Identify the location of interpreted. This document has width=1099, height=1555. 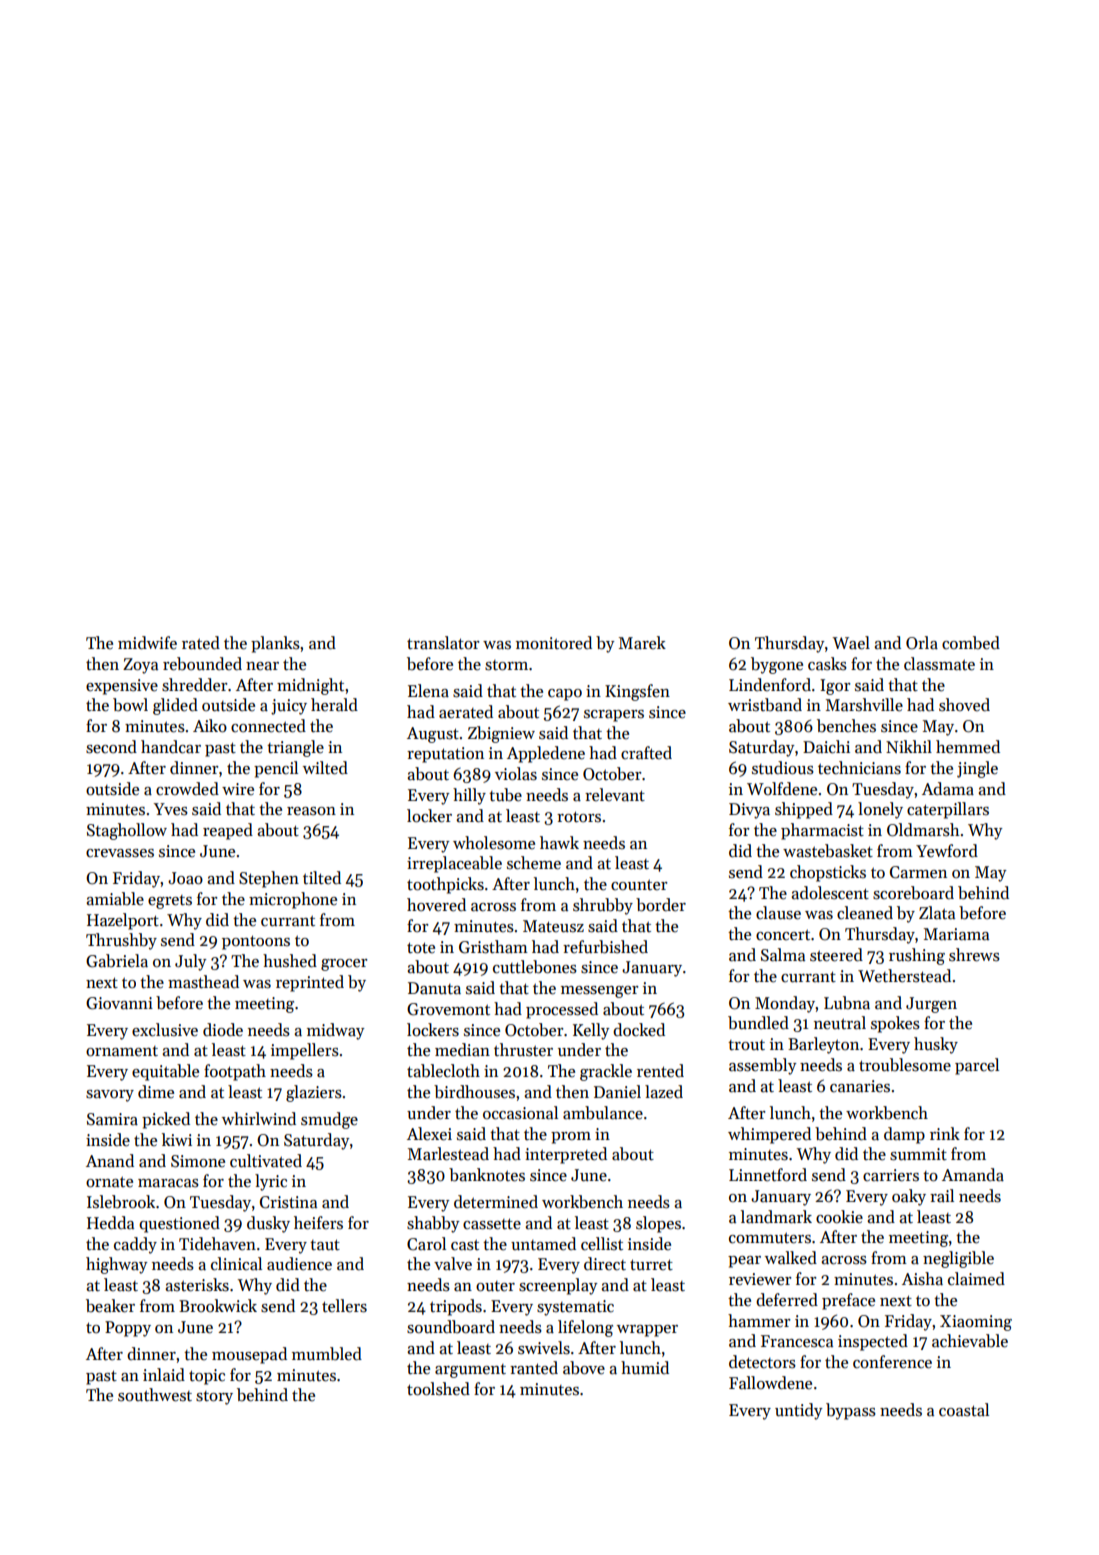
(566, 1155).
